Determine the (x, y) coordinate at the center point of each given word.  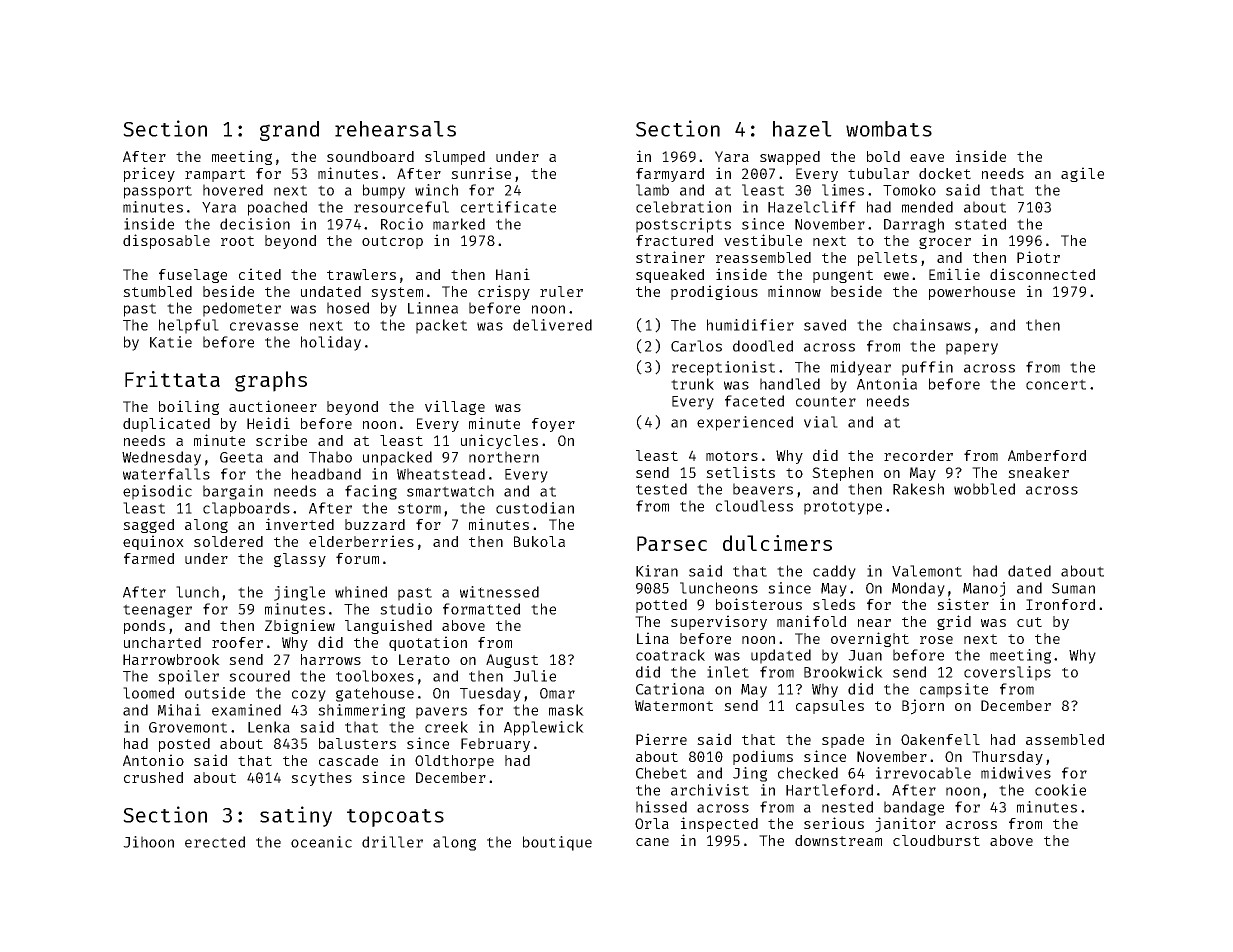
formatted (481, 609)
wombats (889, 129)
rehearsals (395, 129)
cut (1029, 622)
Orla (652, 823)
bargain (233, 492)
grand (289, 131)
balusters (357, 743)
